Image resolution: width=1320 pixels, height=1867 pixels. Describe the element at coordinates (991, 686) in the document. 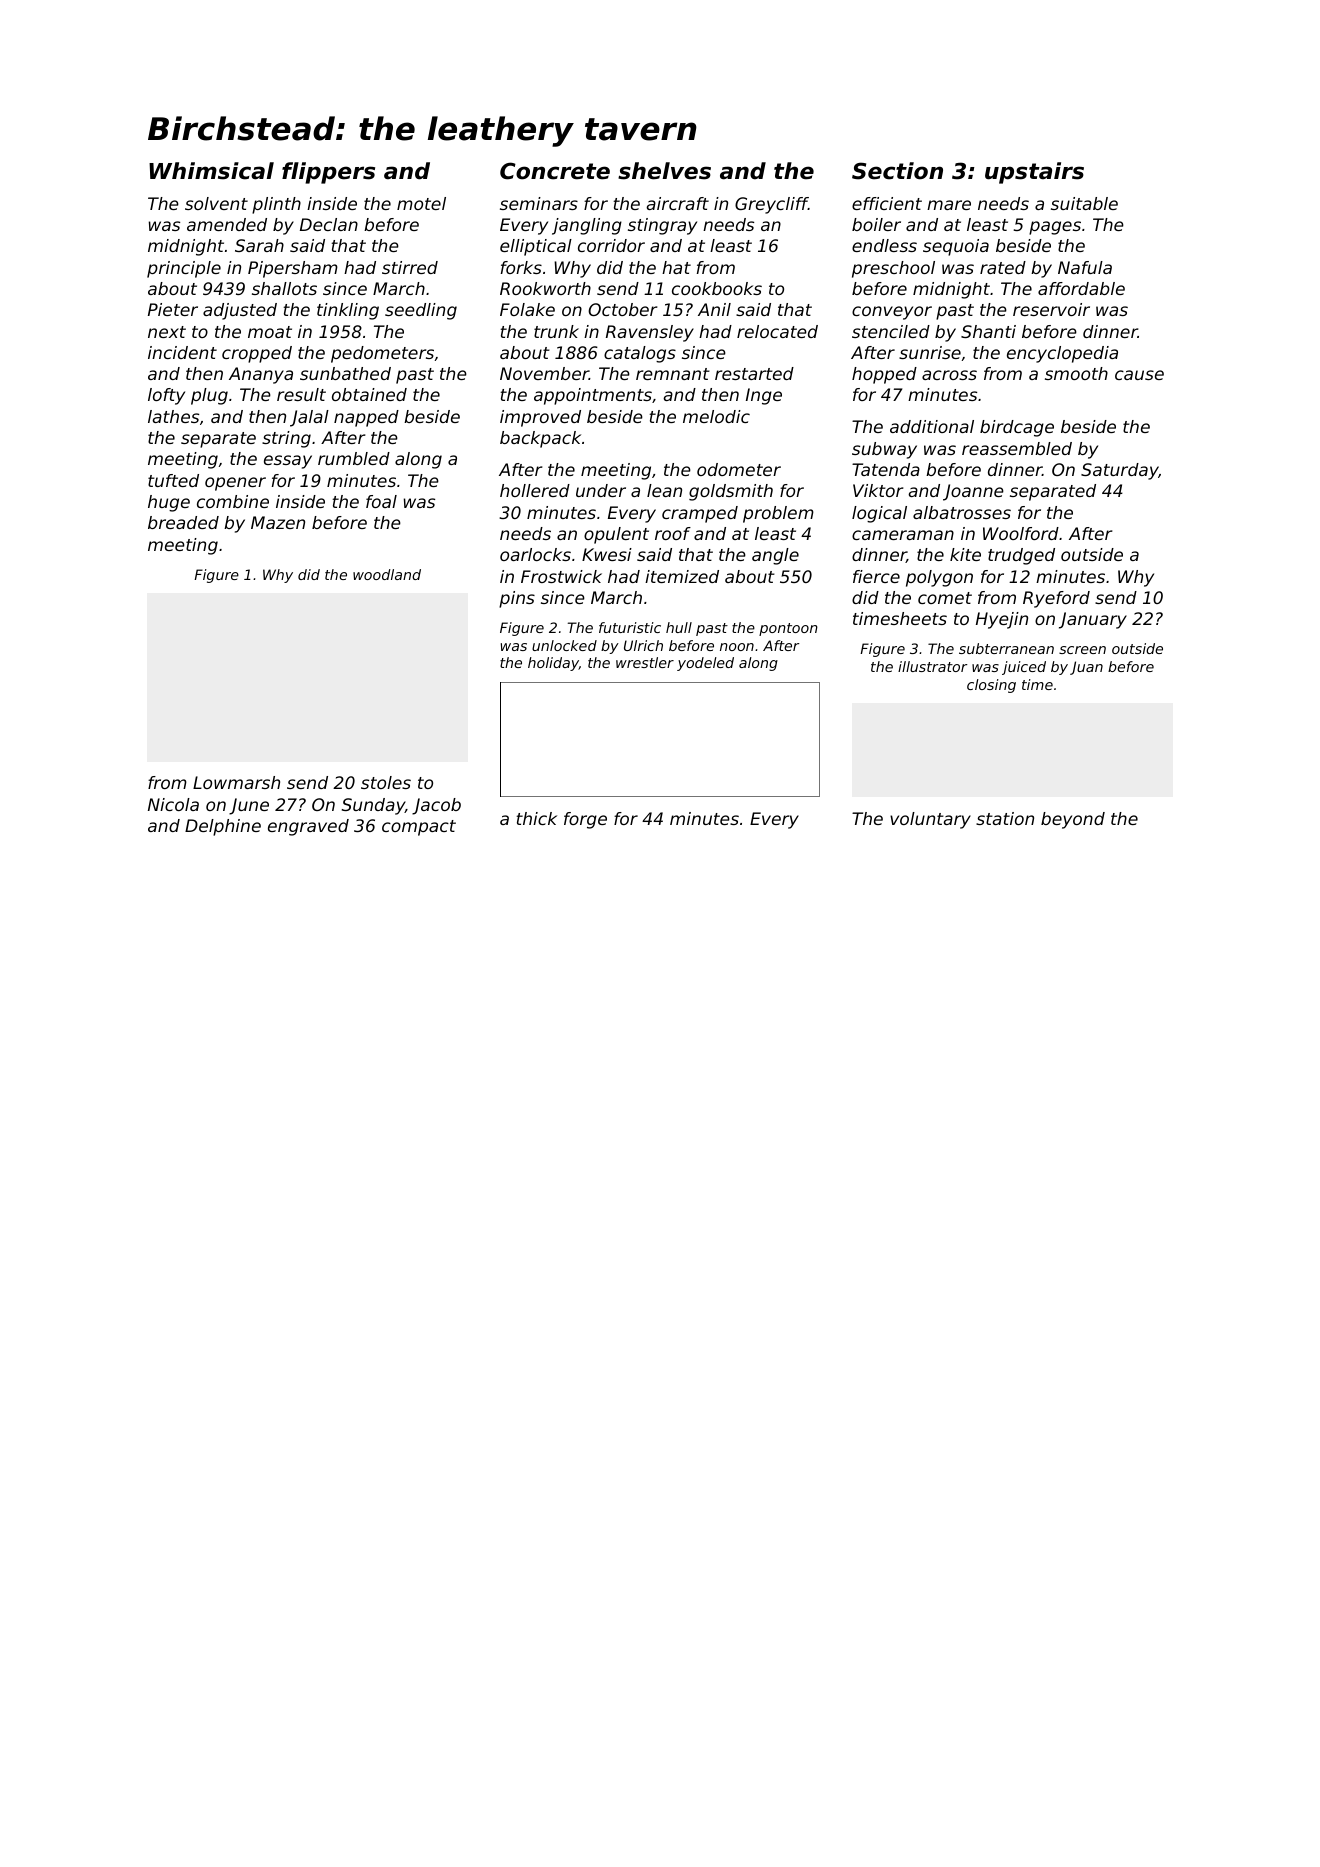

I see `closing` at that location.
